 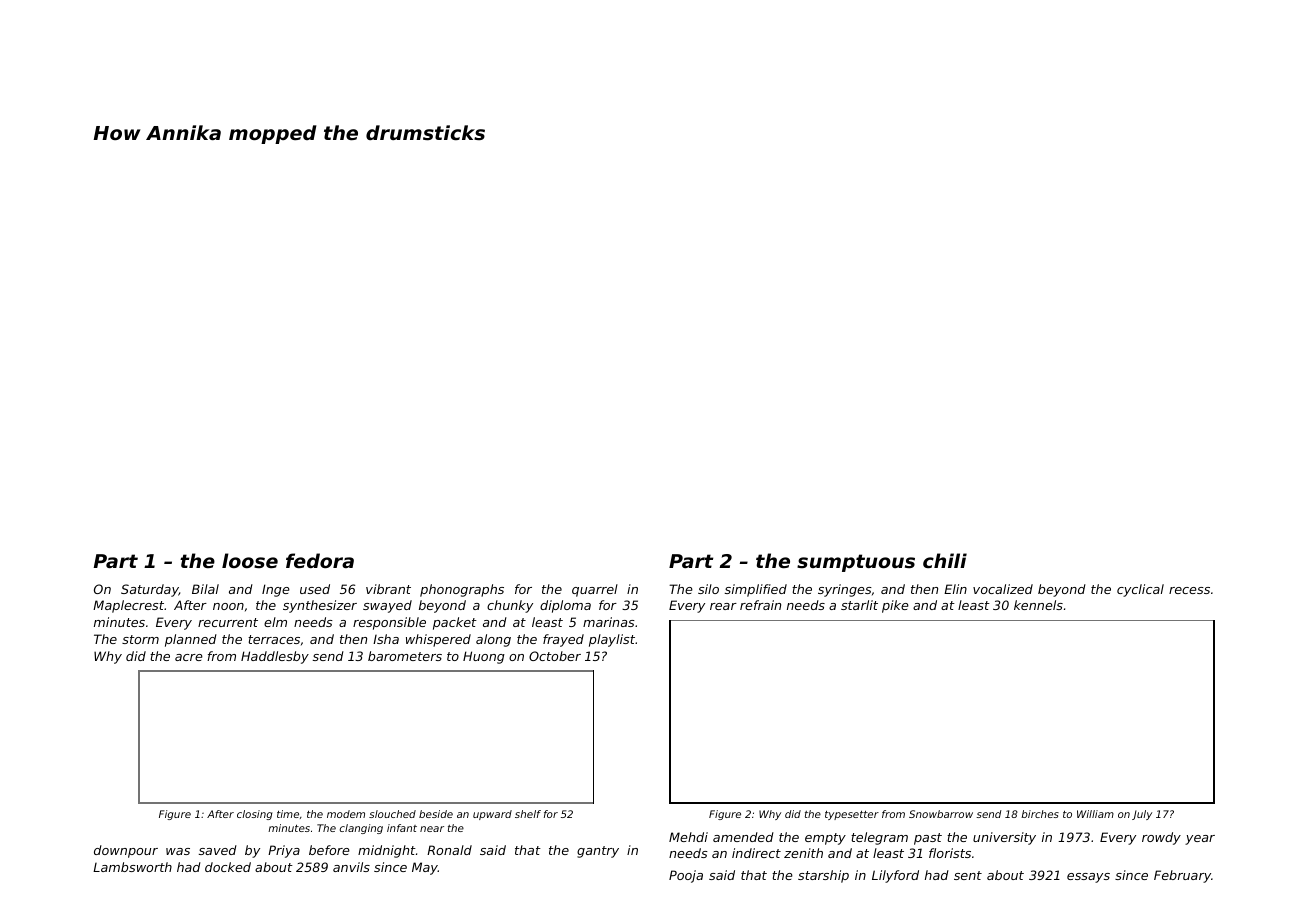 What do you see at coordinates (484, 657) in the screenshot?
I see `Huong` at bounding box center [484, 657].
